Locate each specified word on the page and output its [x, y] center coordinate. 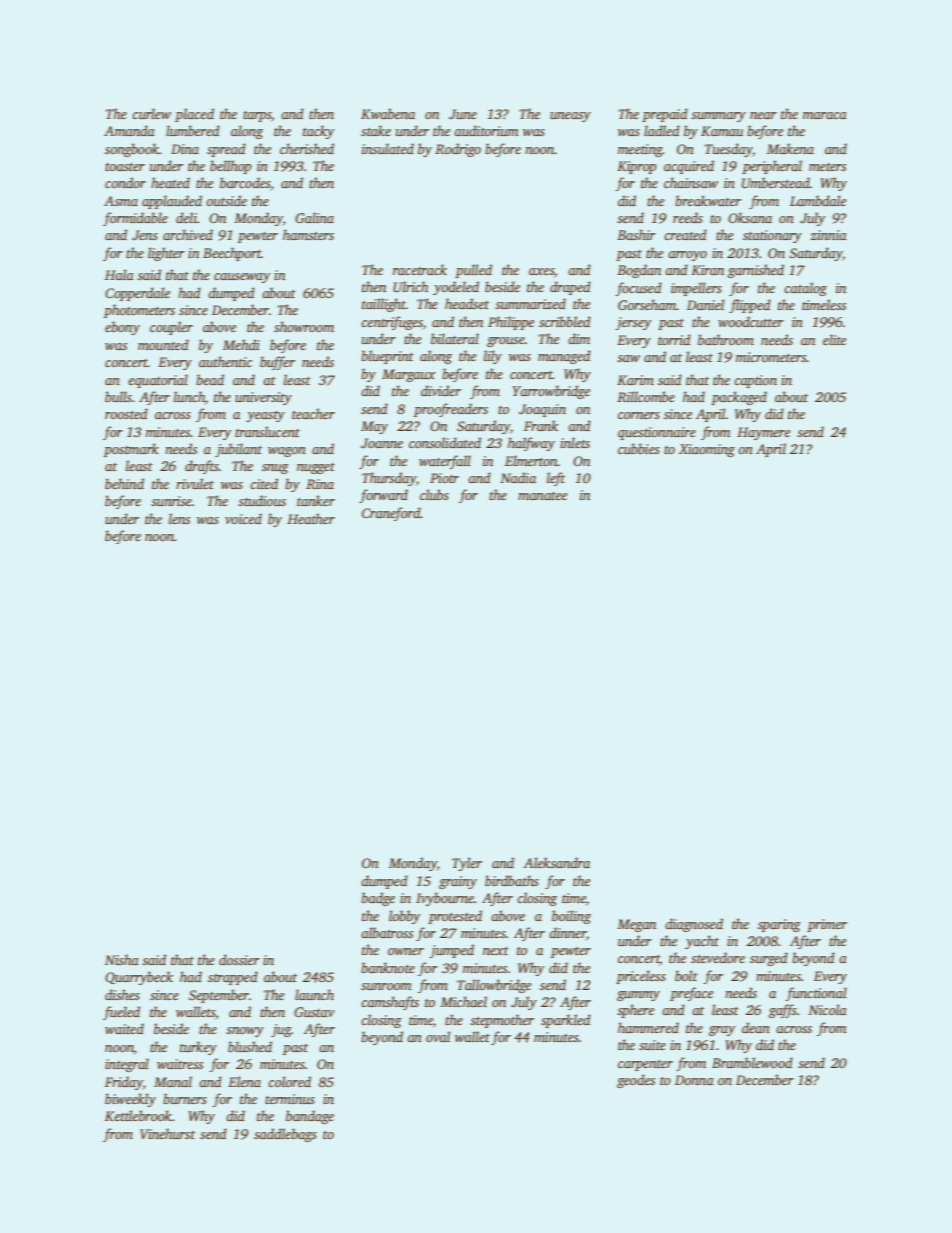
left [556, 479]
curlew [151, 113]
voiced [243, 518]
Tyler [467, 864]
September [219, 996]
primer [827, 925]
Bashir [636, 234]
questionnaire [657, 433]
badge [378, 899]
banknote [388, 967]
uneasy [570, 117]
